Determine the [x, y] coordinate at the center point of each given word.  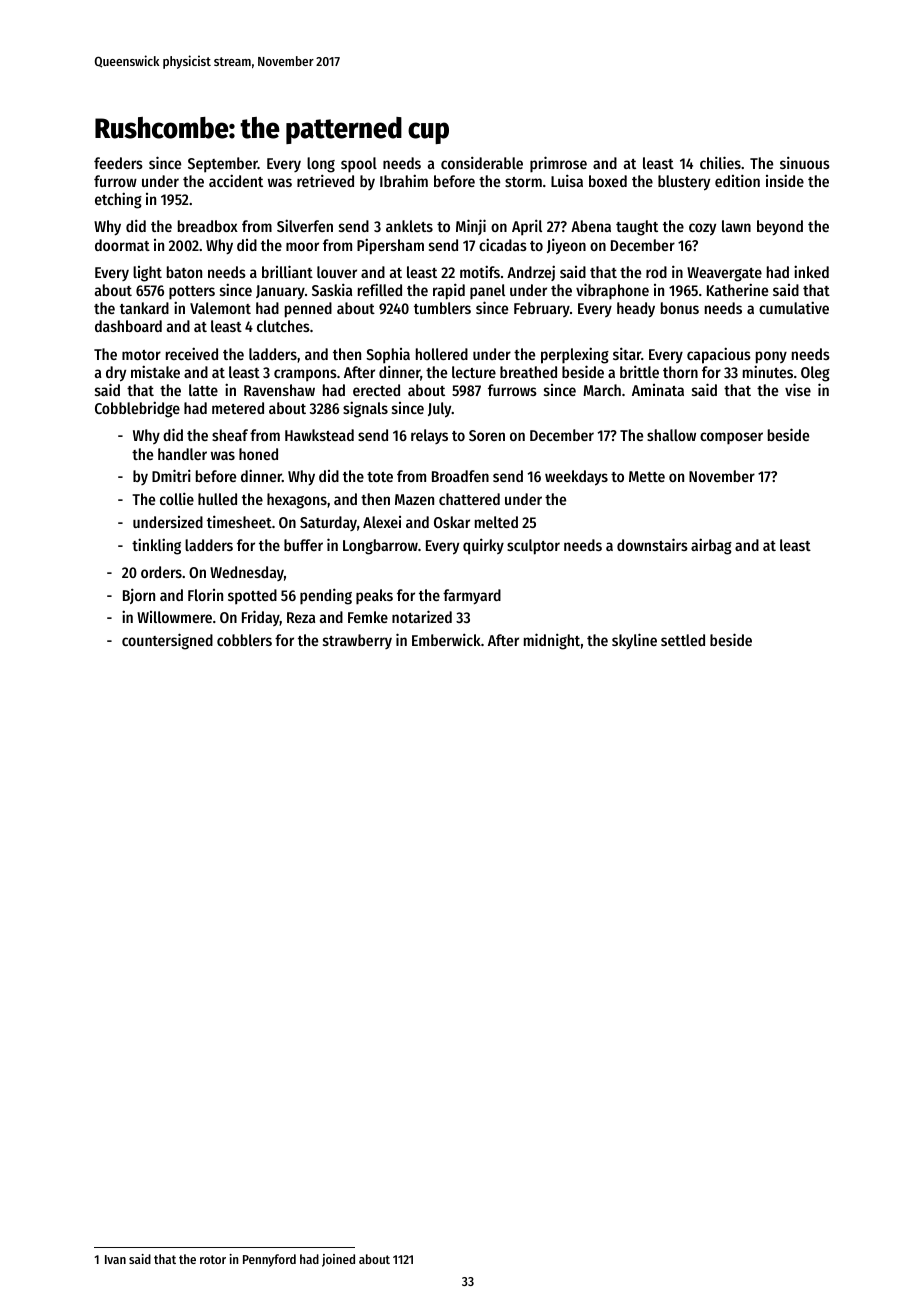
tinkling [156, 546]
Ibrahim [404, 180]
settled [683, 640]
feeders [118, 163]
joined [338, 1260]
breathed [528, 372]
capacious [719, 355]
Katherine [737, 289]
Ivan [115, 1259]
